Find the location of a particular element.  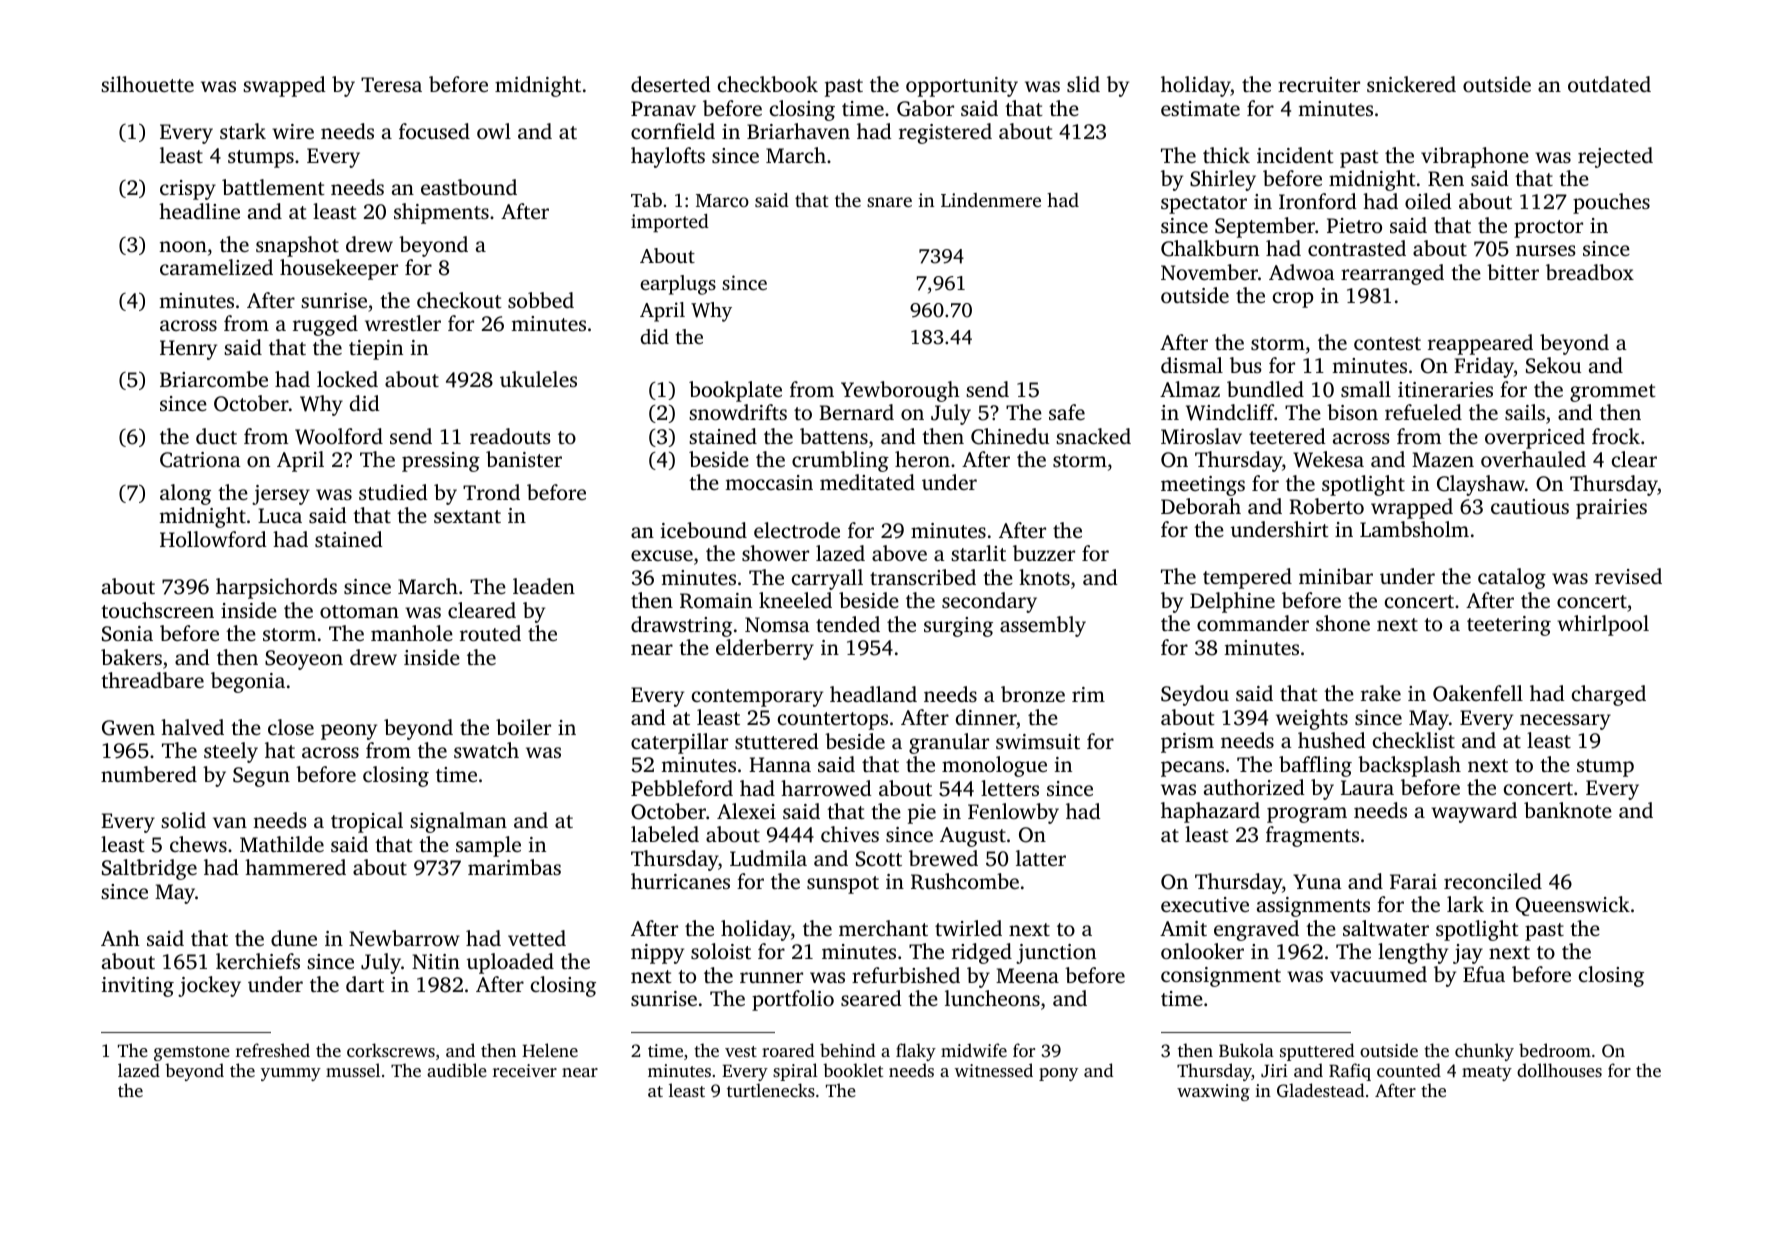

revised is located at coordinates (1628, 576).
